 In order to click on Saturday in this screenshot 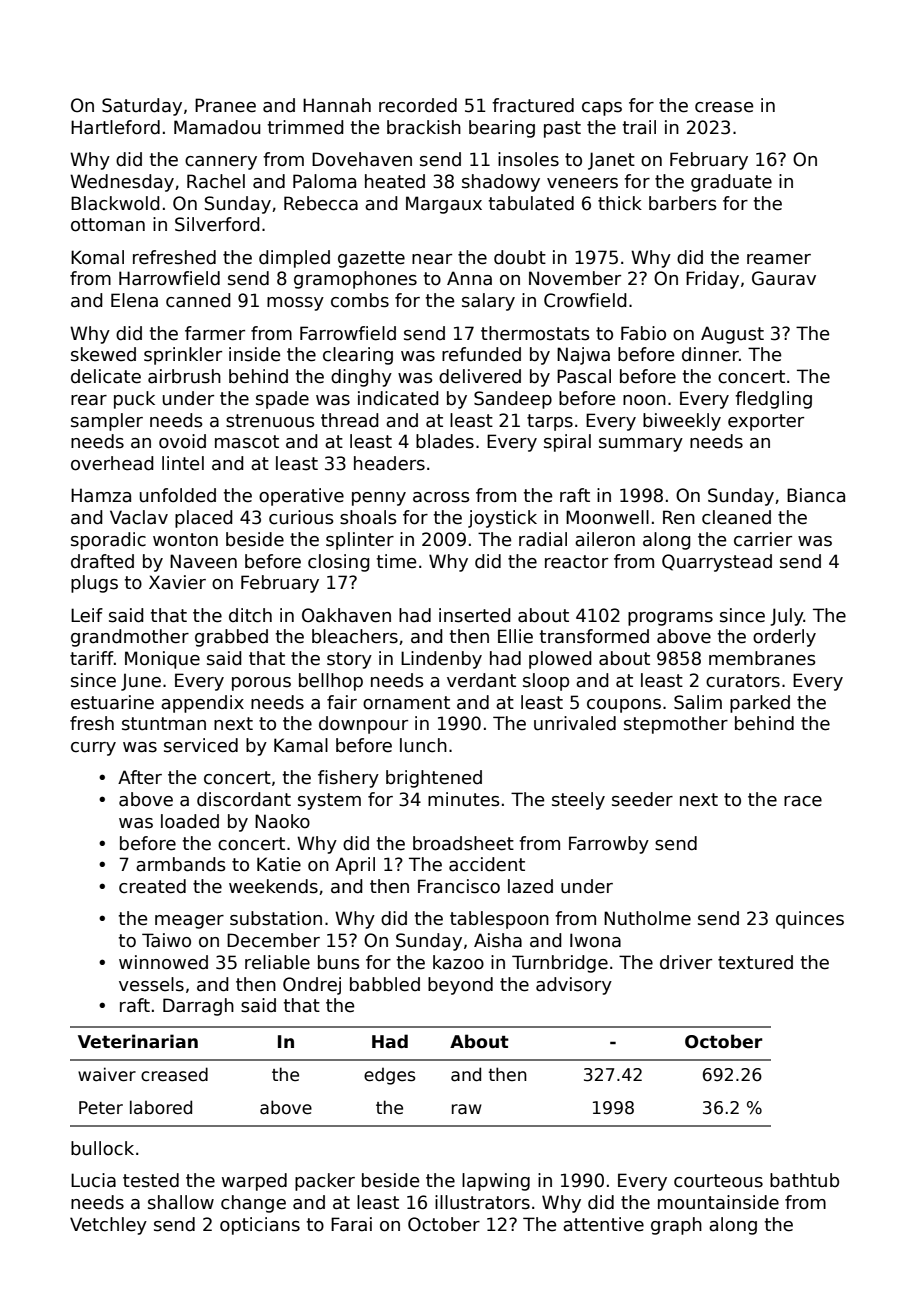, I will do `click(142, 107)`.
